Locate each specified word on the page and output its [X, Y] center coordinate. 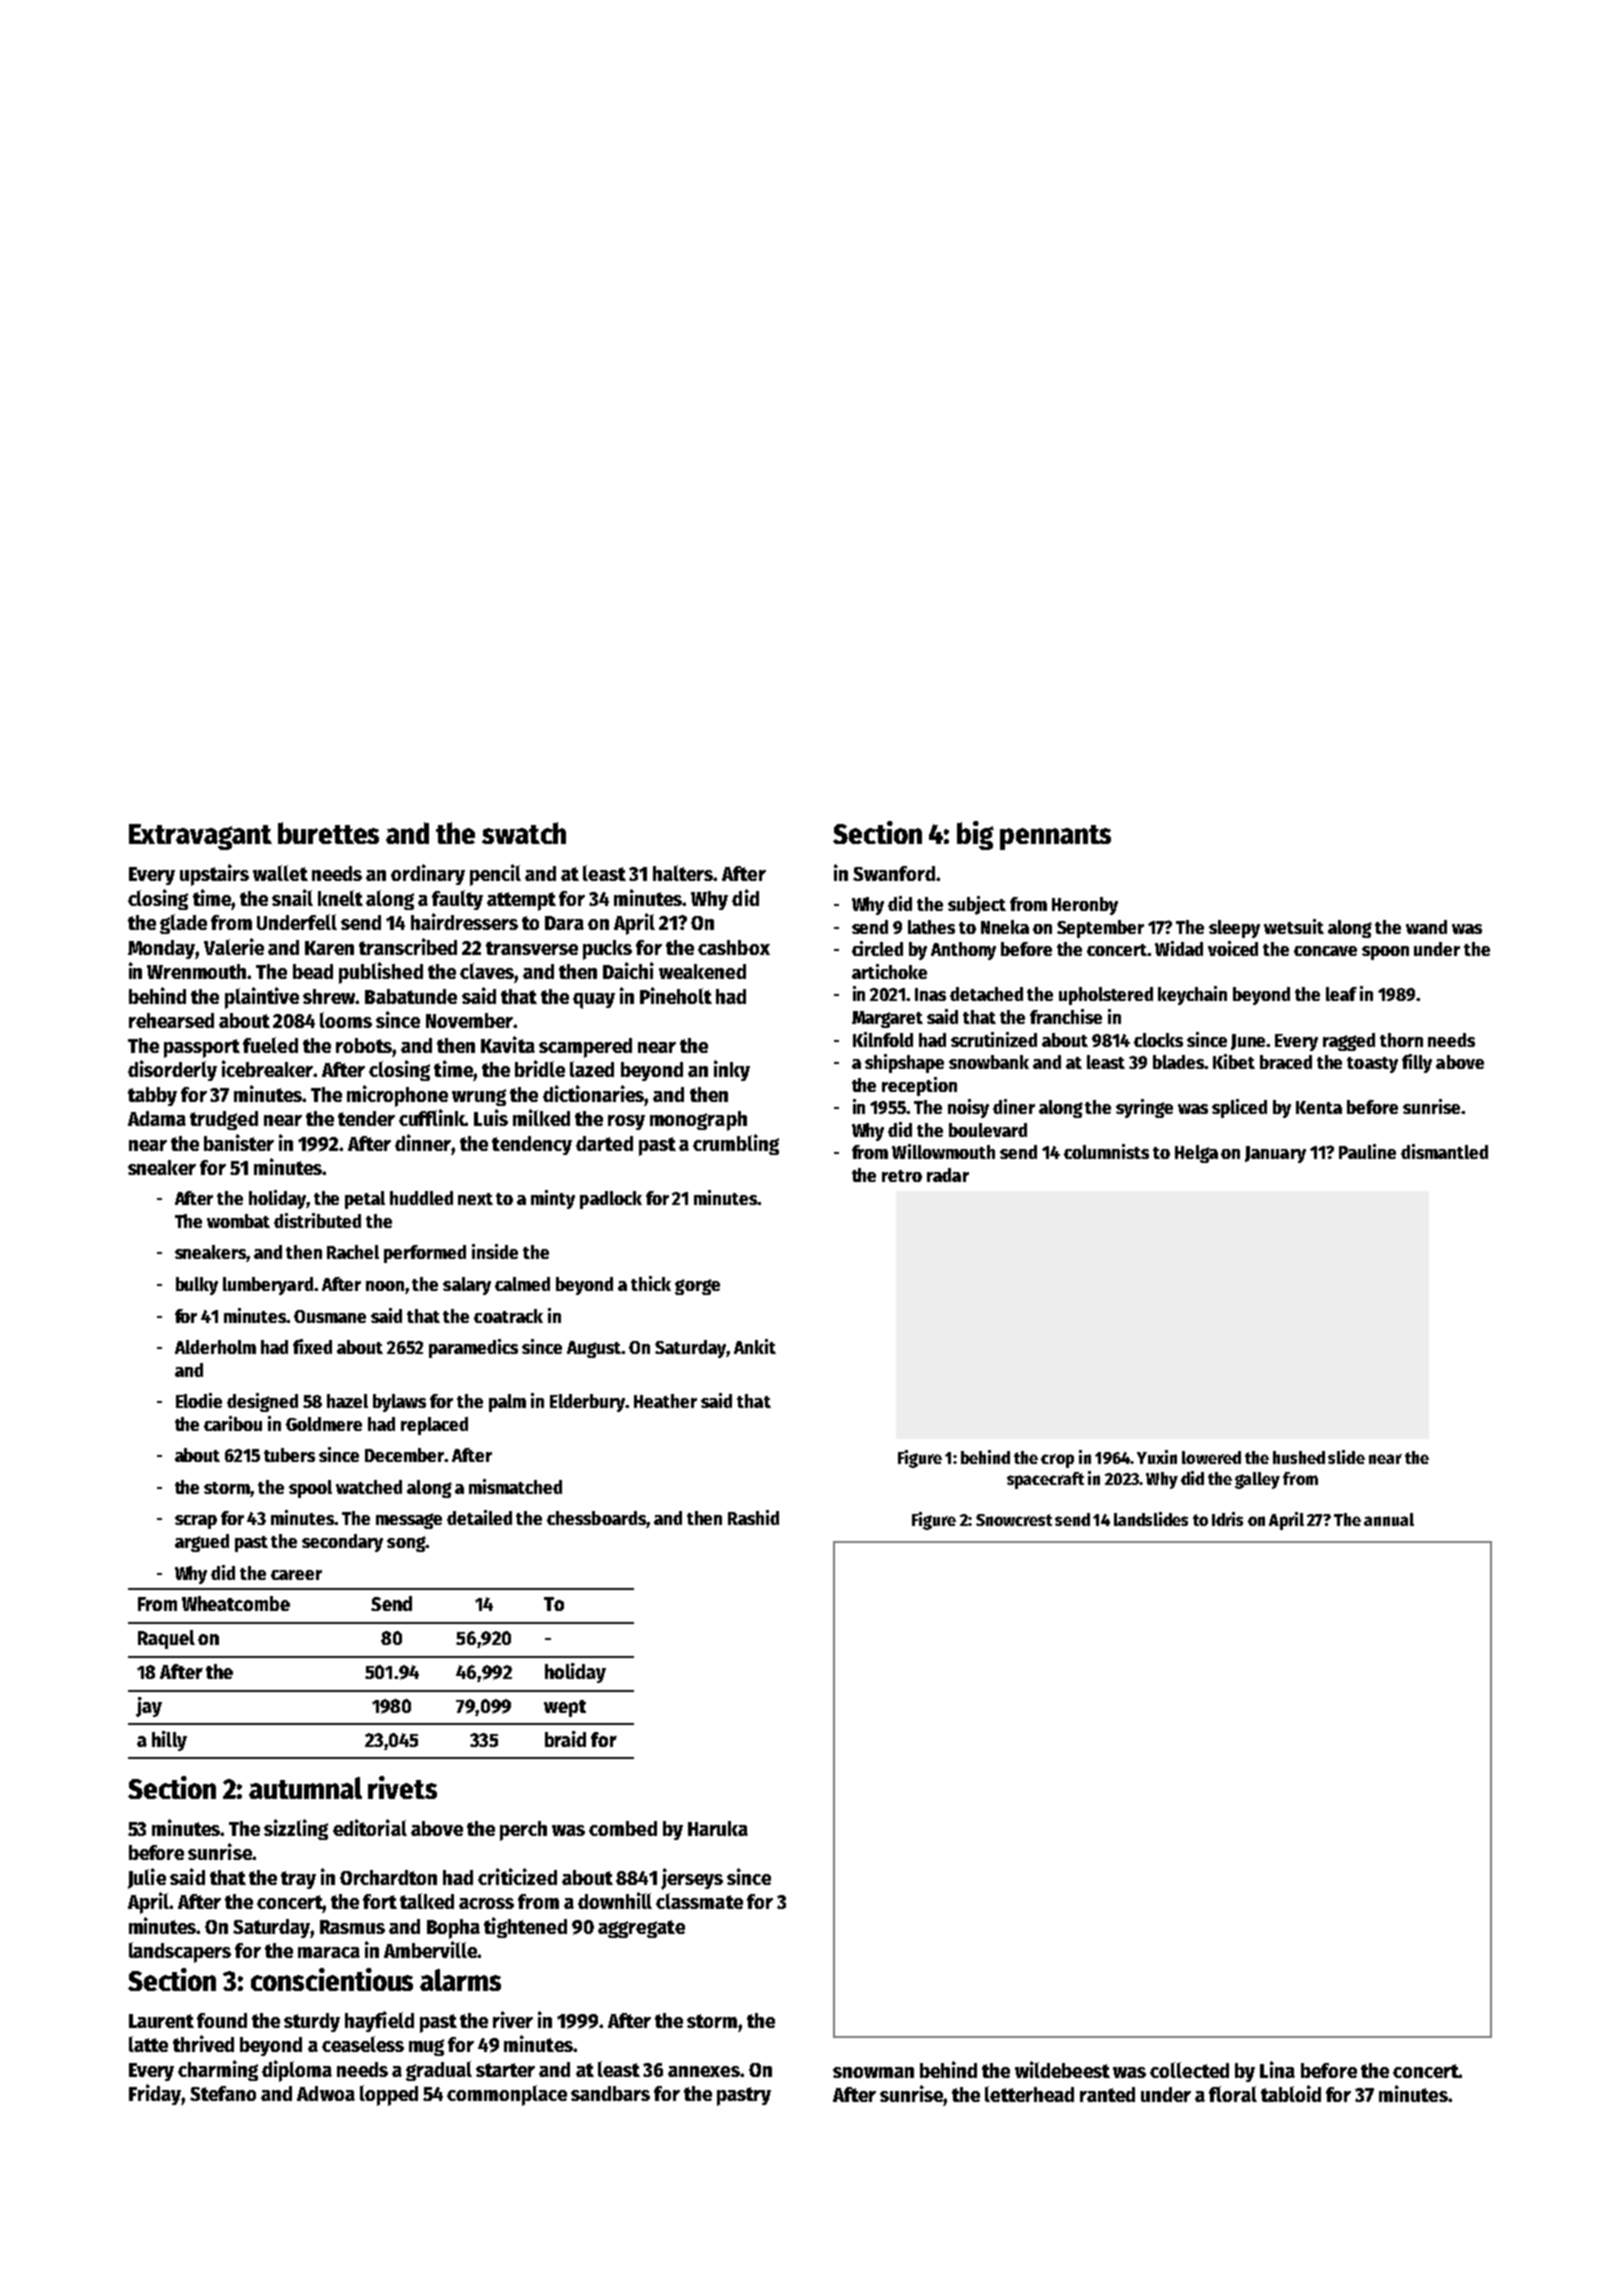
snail [292, 897]
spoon [1385, 953]
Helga [1196, 1154]
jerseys [692, 1879]
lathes [931, 927]
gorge [697, 1287]
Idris [1227, 1519]
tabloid [1291, 2093]
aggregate [641, 1929]
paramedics [473, 1348]
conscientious [332, 1979]
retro [902, 1176]
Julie [147, 1878]
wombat [238, 1221]
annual [1389, 1519]
